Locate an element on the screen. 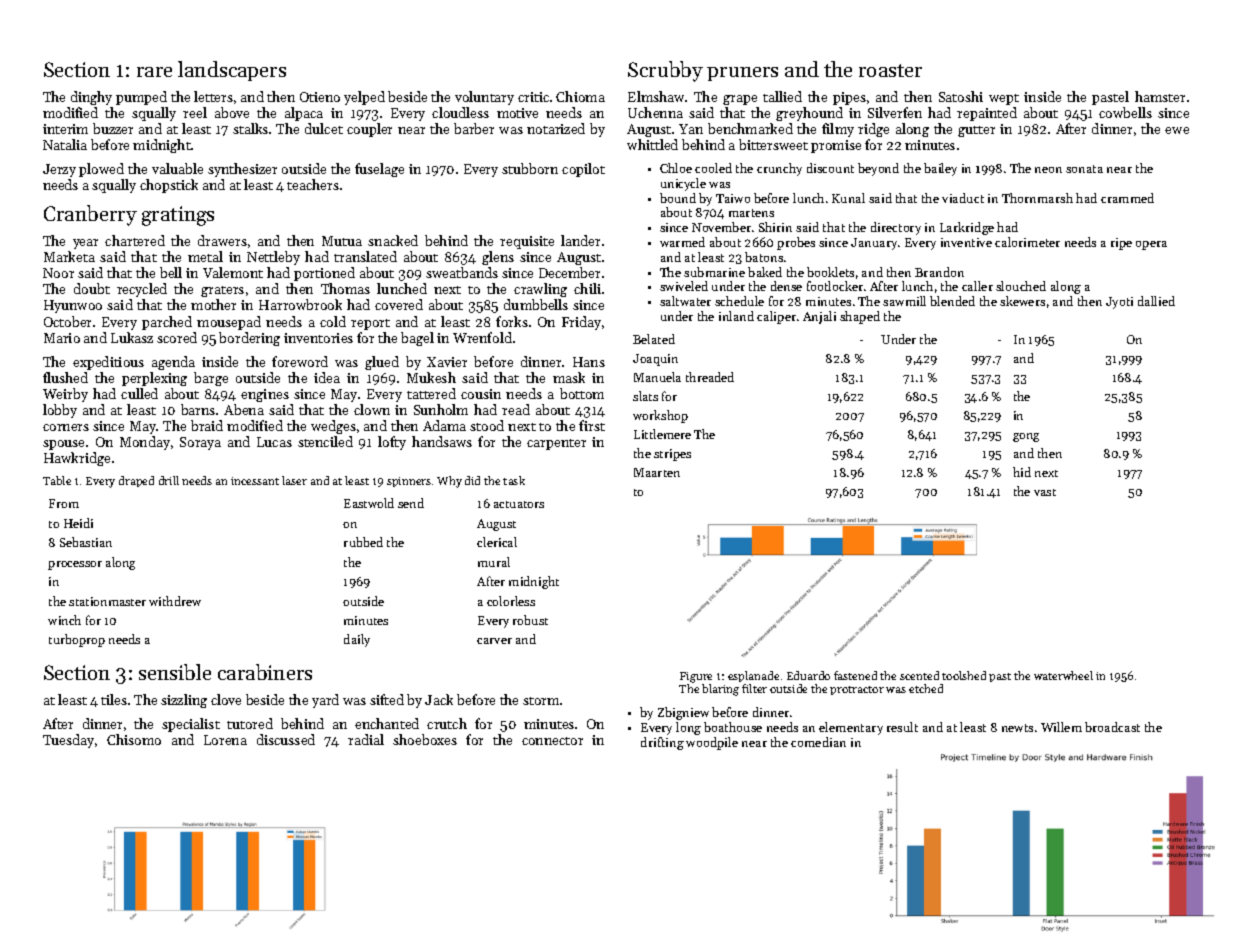  comedian is located at coordinates (818, 742).
